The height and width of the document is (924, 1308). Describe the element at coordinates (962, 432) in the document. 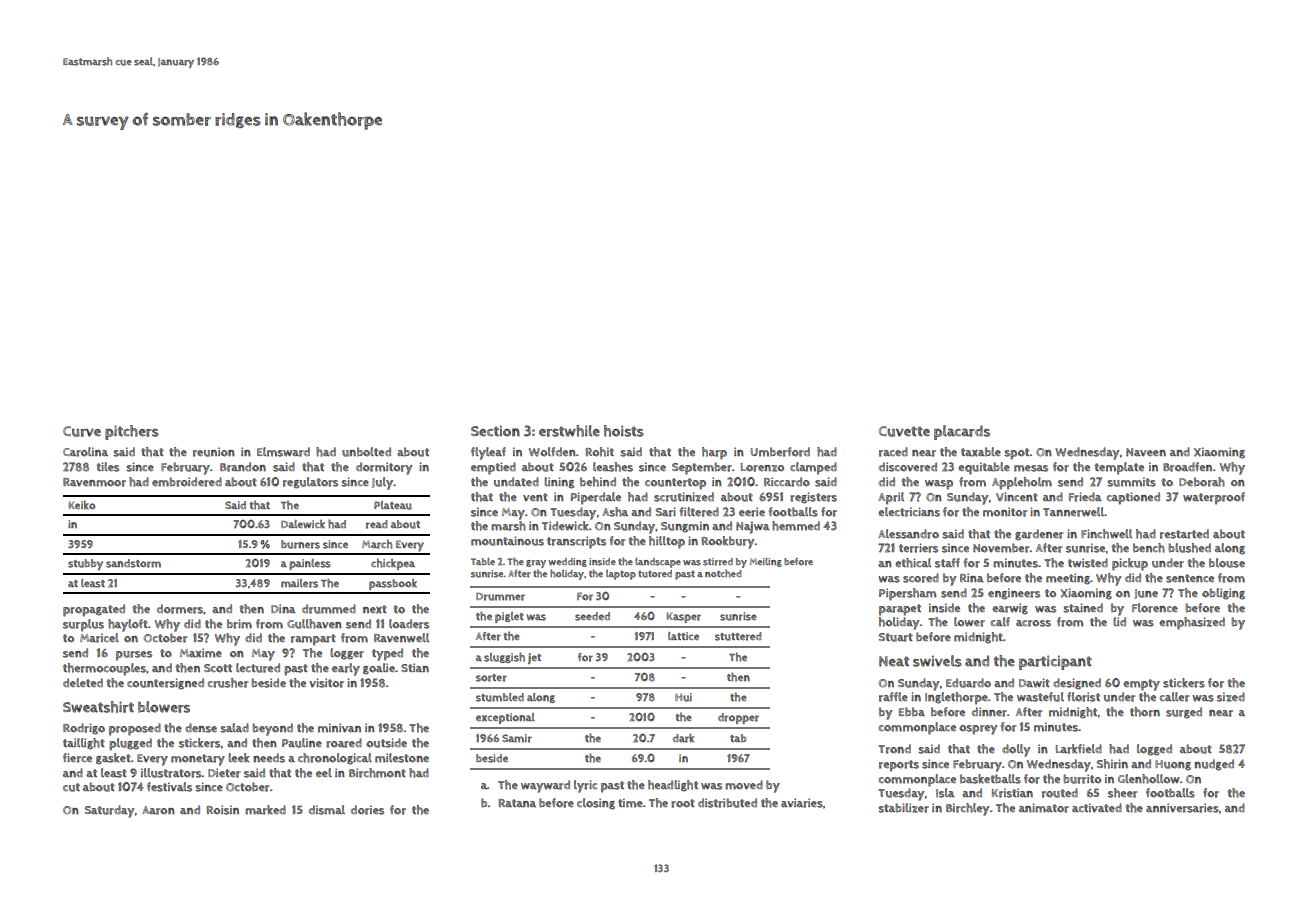

I see `placards` at that location.
